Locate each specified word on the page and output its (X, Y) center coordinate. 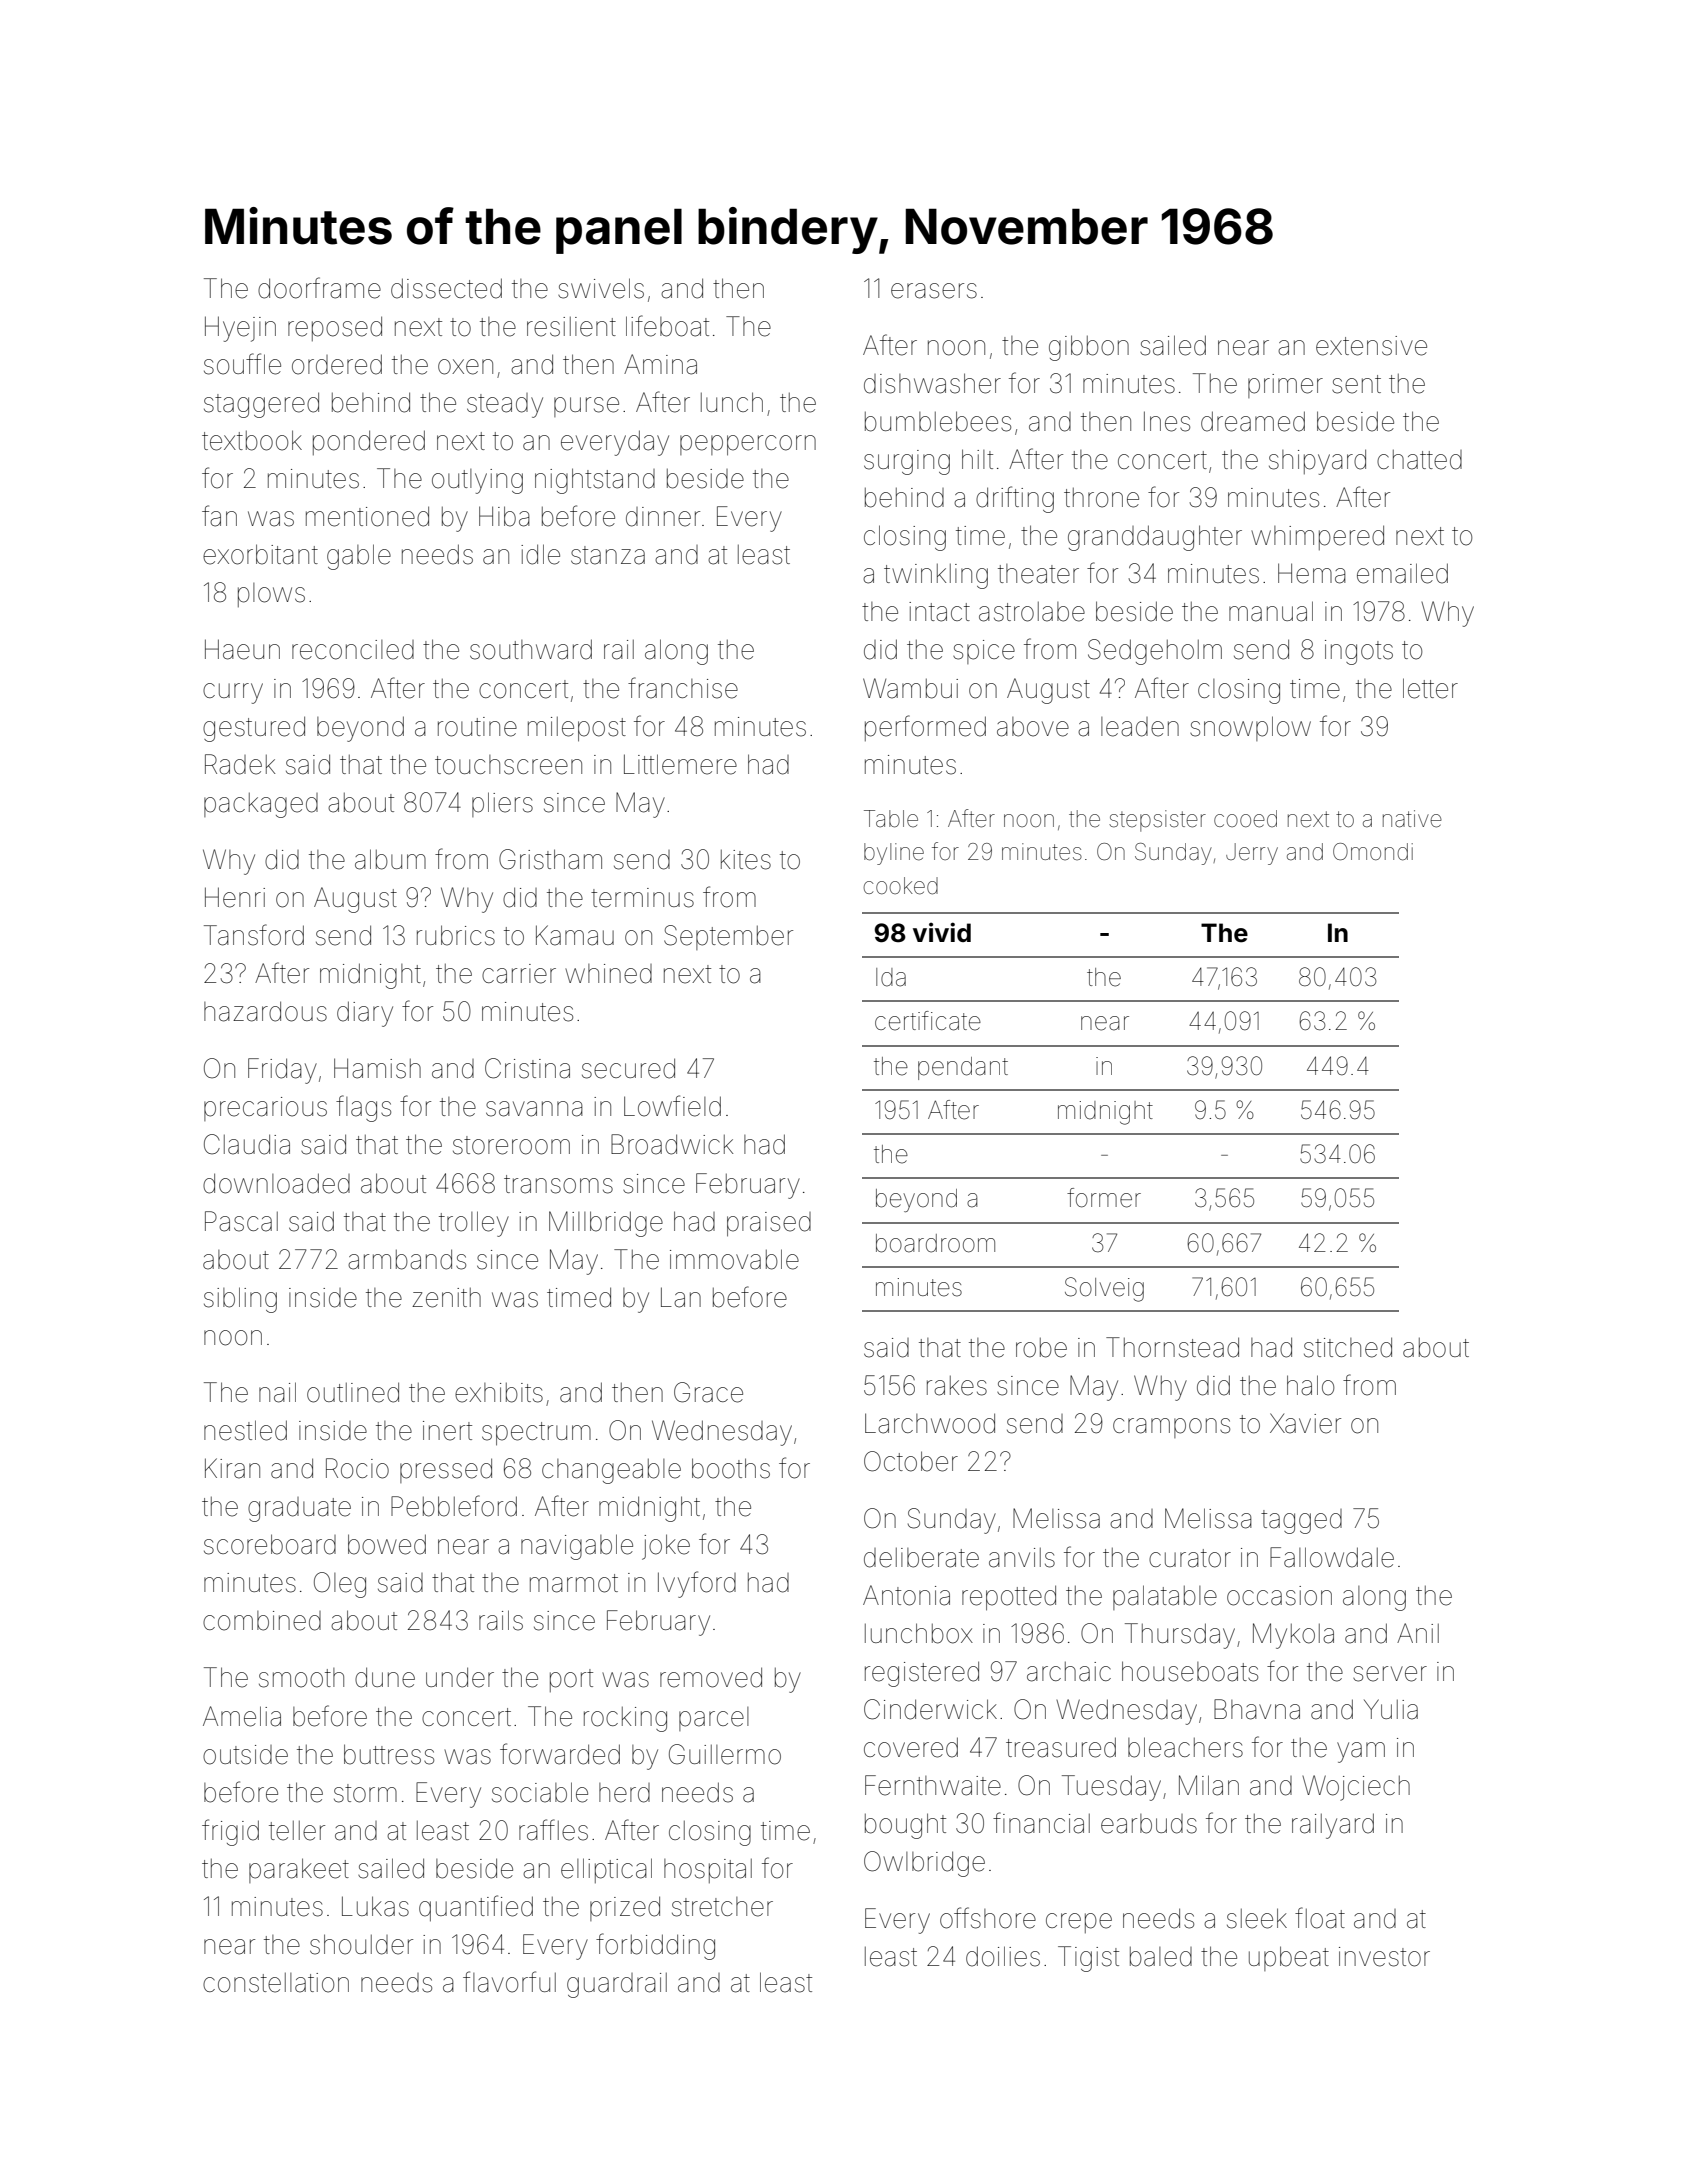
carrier (519, 974)
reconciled (353, 650)
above (1033, 727)
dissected (446, 288)
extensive (1371, 346)
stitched (1348, 1347)
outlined (353, 1392)
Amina (660, 364)
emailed (1402, 573)
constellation (276, 1983)
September (728, 937)
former (1104, 1198)
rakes (957, 1386)
